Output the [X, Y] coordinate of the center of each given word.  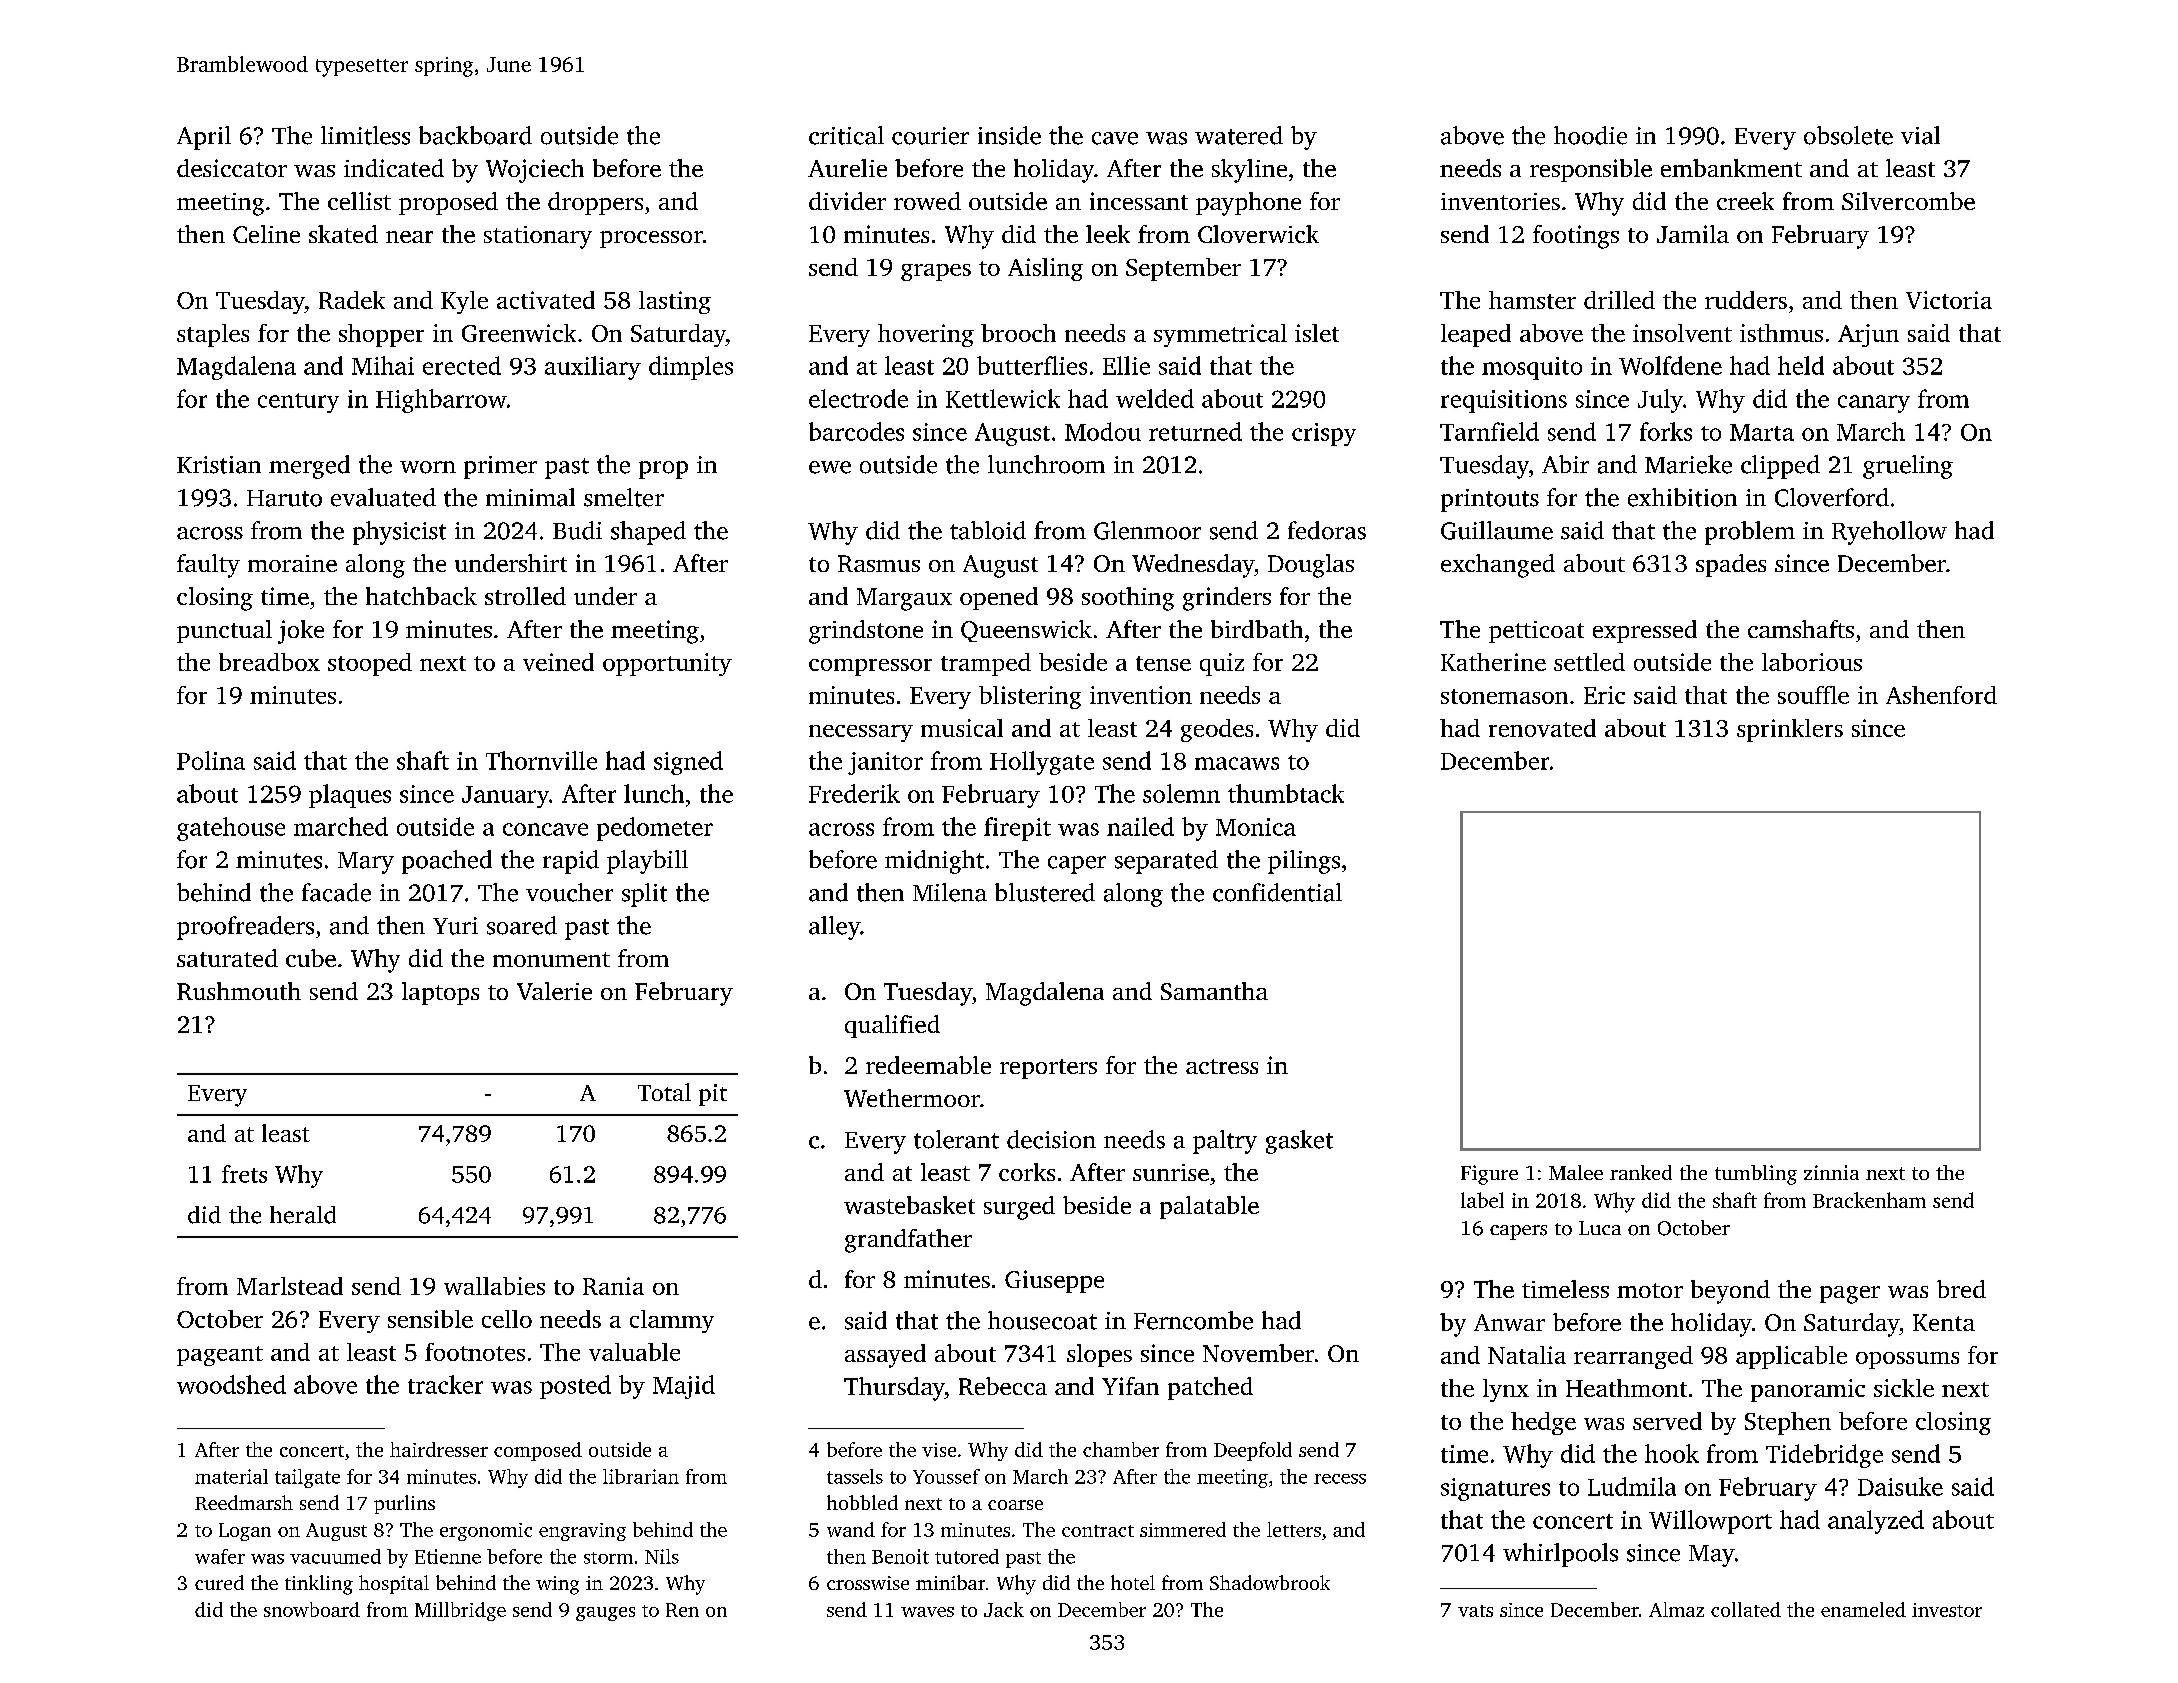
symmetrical [1220, 335]
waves [927, 1612]
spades [1731, 565]
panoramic [1808, 1390]
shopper [381, 335]
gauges [605, 1614]
